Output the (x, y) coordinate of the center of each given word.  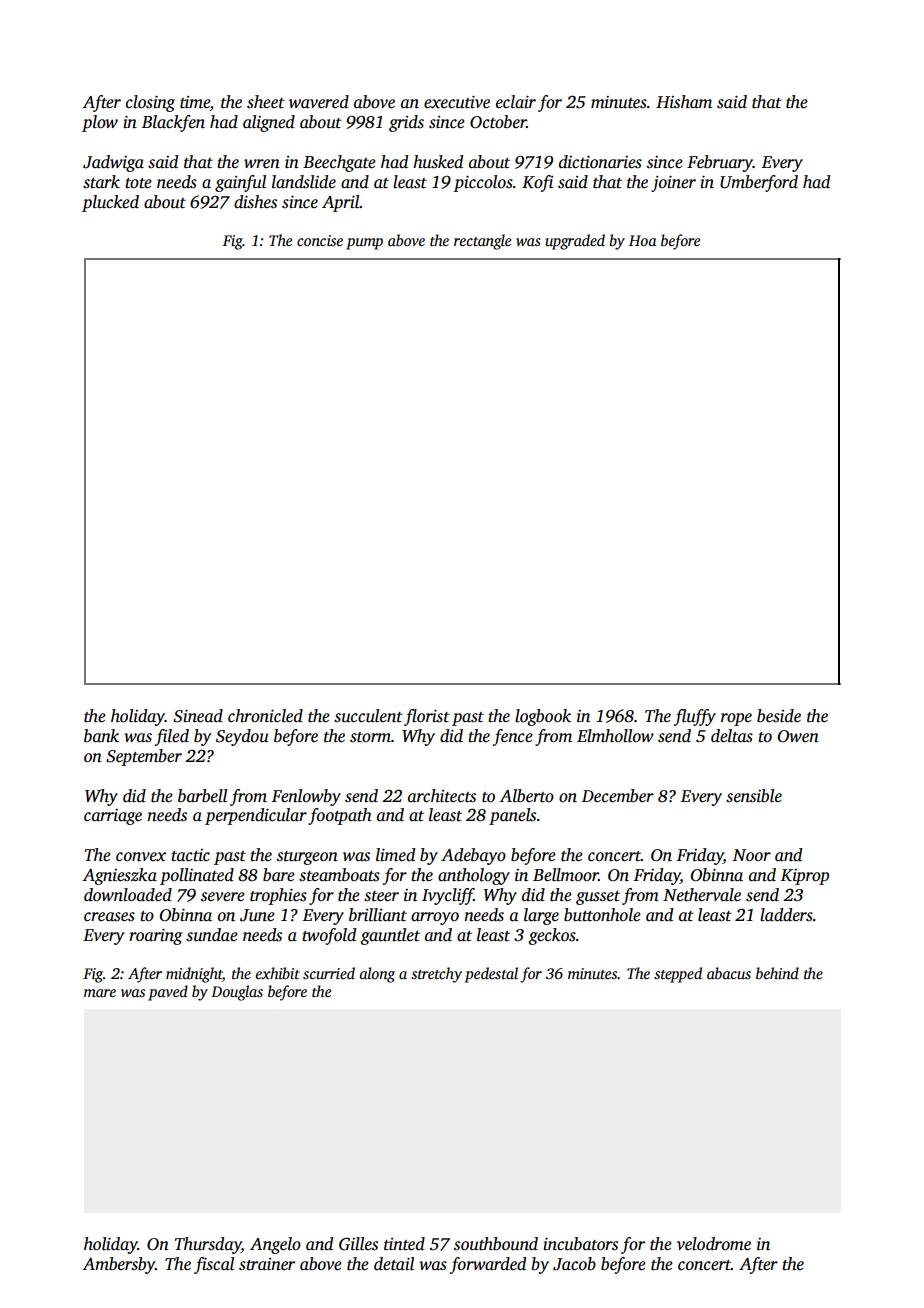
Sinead (198, 716)
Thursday (208, 1245)
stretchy (436, 975)
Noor (752, 855)
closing (150, 103)
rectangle (482, 242)
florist (427, 717)
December (618, 796)
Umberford (759, 183)
